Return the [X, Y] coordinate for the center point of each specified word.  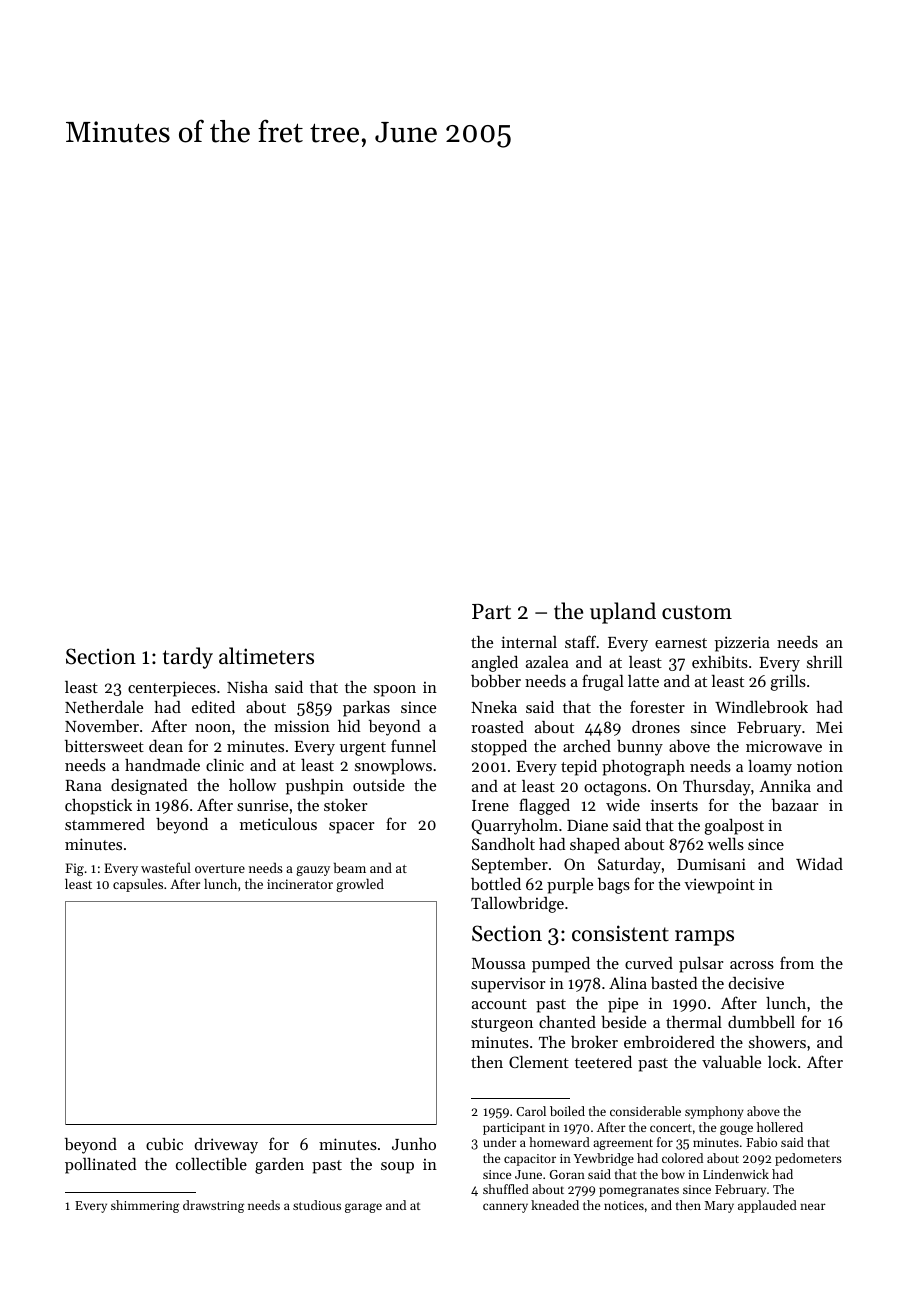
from [797, 962]
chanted [567, 1022]
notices [624, 1205]
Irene [490, 805]
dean [166, 746]
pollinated [101, 1166]
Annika [785, 786]
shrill [824, 662]
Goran [567, 1174]
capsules [138, 885]
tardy [188, 658]
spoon [395, 691]
